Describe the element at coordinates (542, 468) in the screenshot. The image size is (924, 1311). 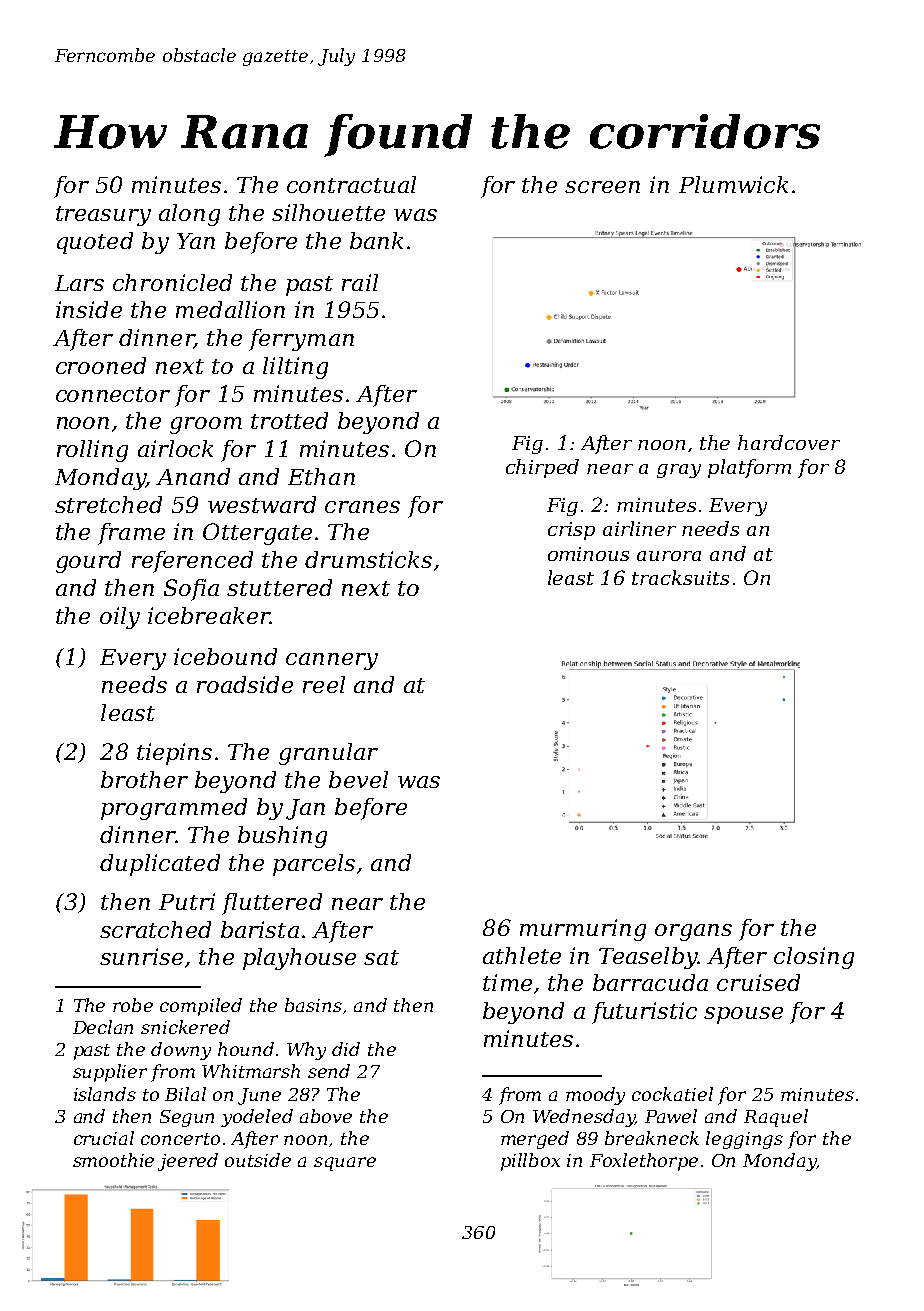
I see `chirped` at that location.
